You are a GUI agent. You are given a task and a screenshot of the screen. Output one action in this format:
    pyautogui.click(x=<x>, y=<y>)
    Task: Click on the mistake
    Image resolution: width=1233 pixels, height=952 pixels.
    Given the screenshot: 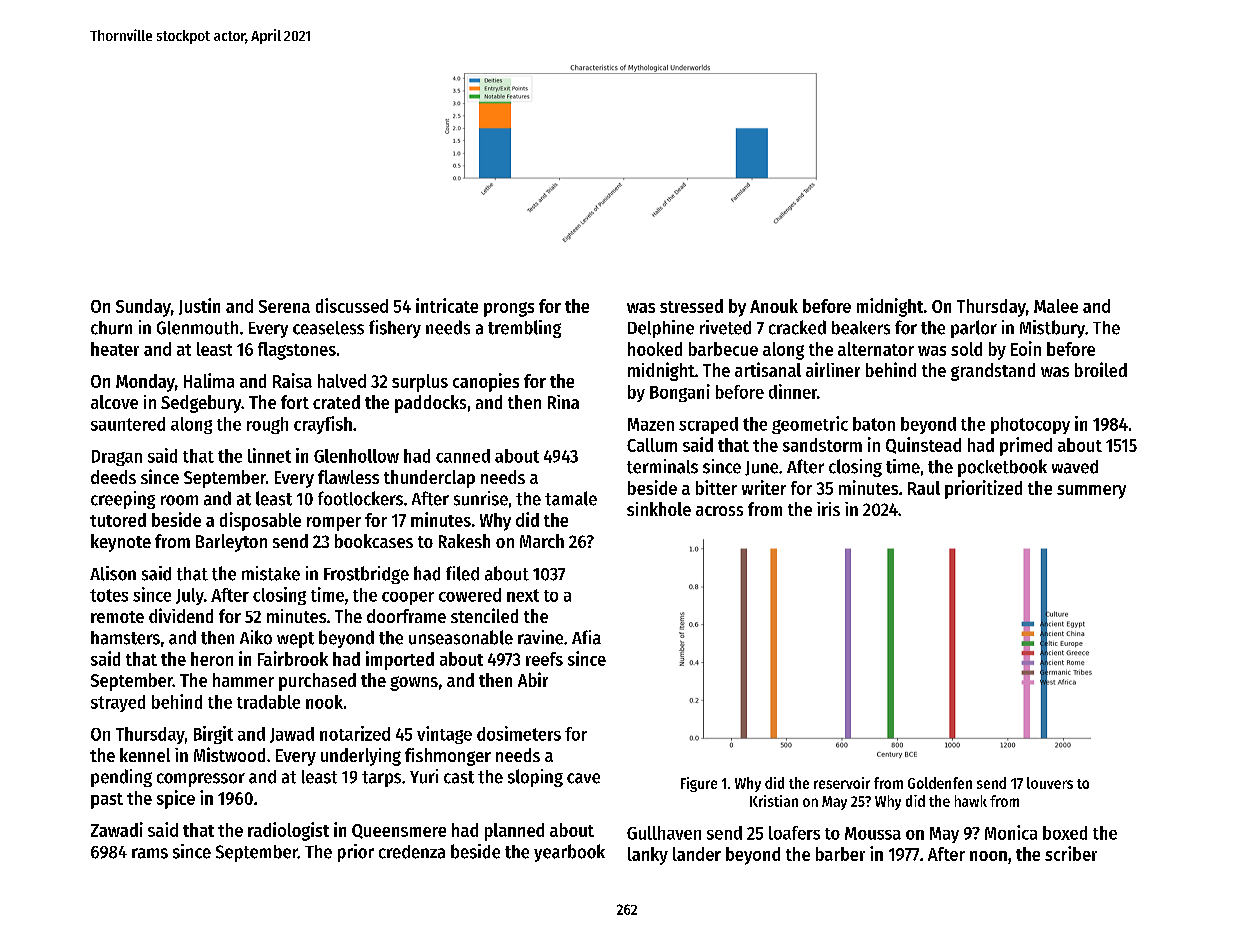 What is the action you would take?
    pyautogui.click(x=271, y=573)
